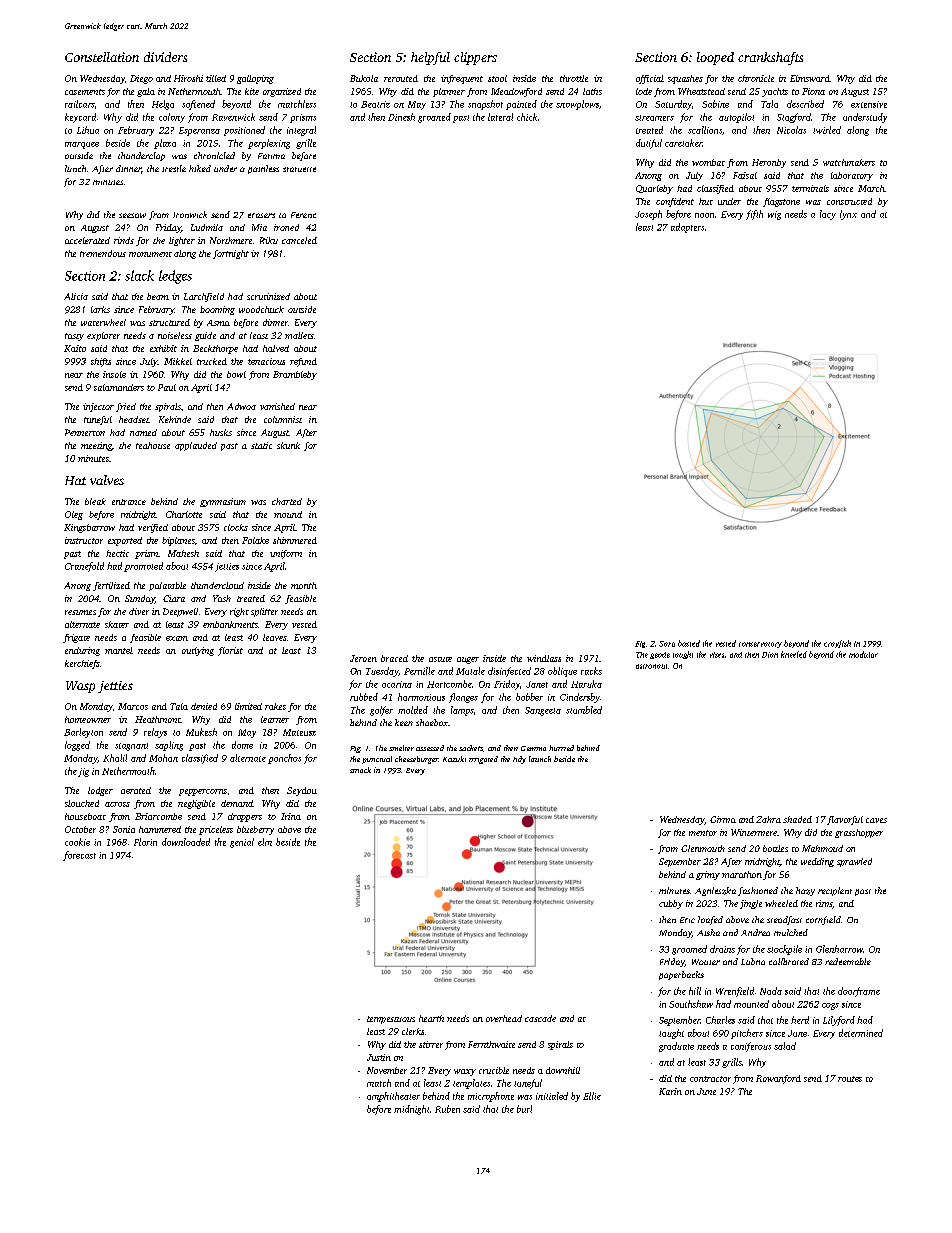 The image size is (952, 1233). What do you see at coordinates (102, 57) in the document?
I see `Constellation` at bounding box center [102, 57].
